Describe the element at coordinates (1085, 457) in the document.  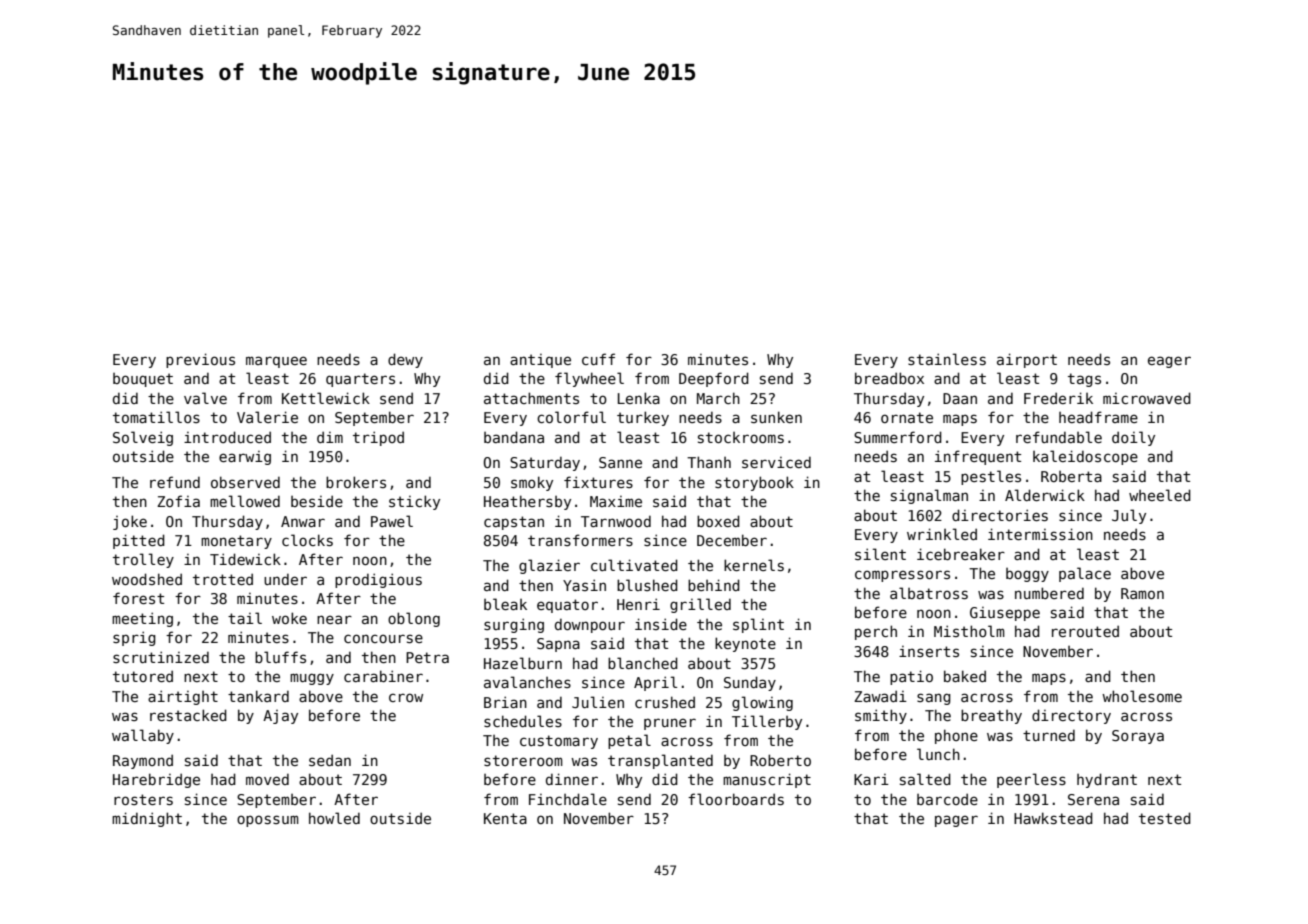
I see `kaleidoscope` at that location.
